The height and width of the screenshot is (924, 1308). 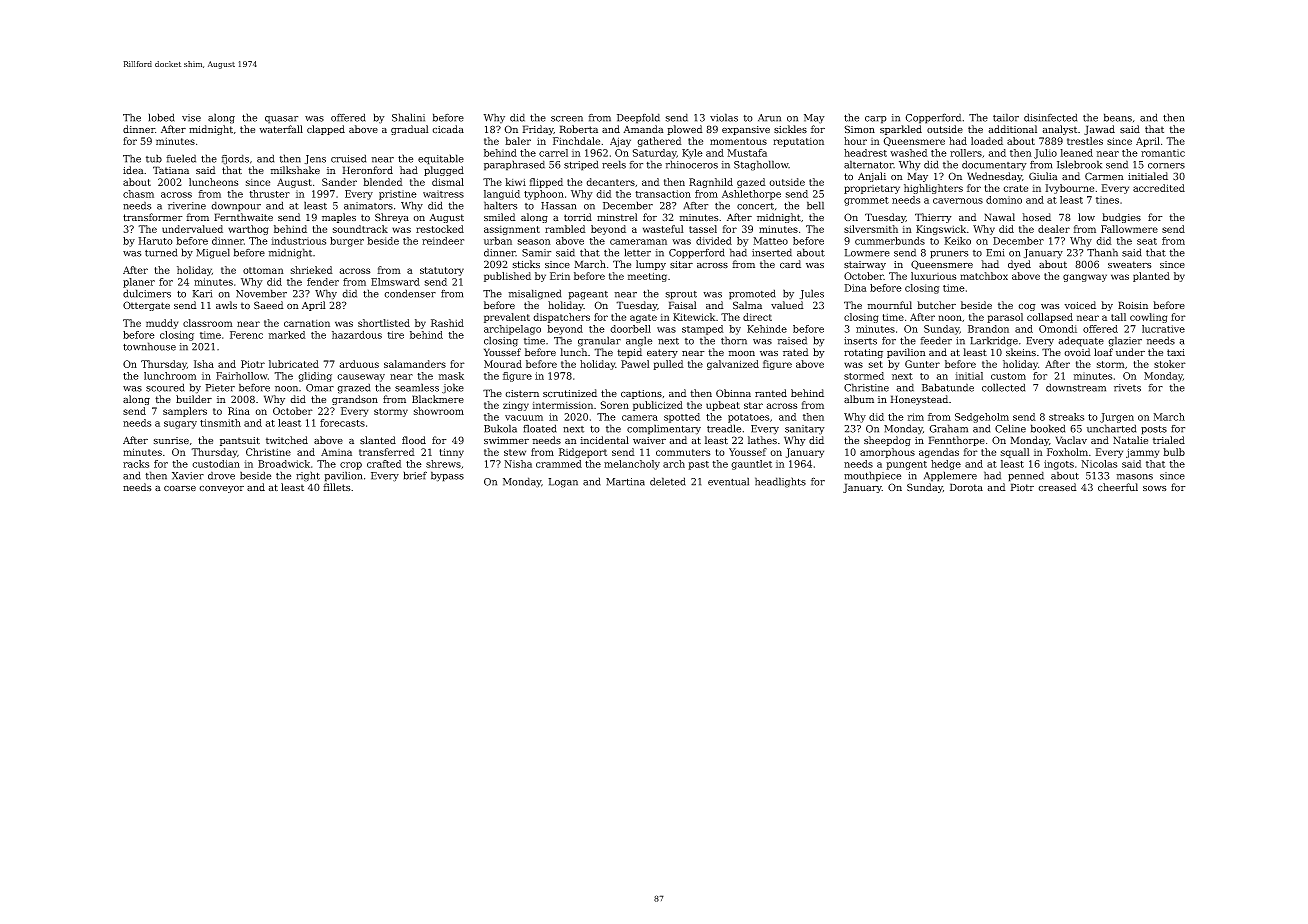 I want to click on inserted, so click(x=772, y=252).
